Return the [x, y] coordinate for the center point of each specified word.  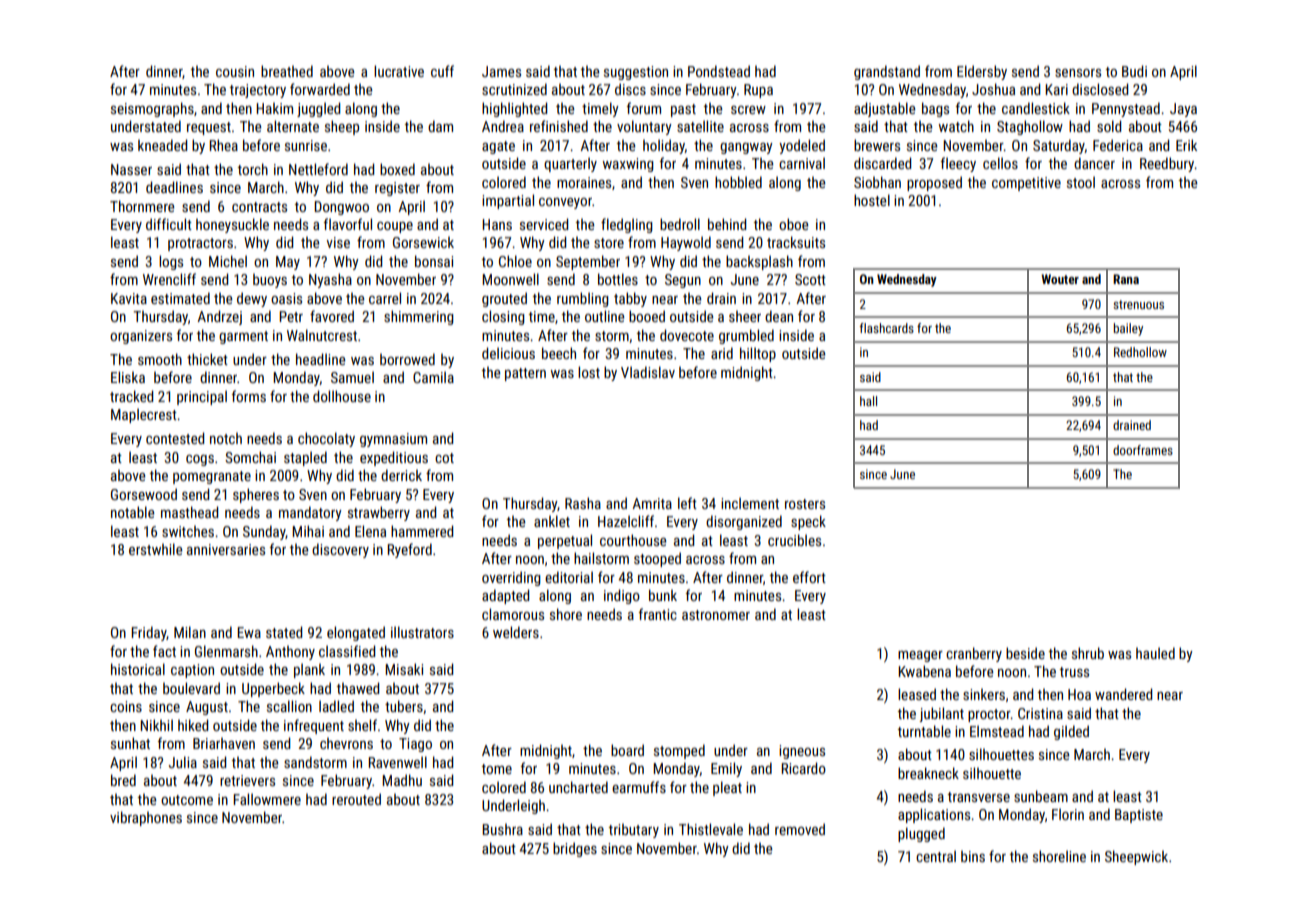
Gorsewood [144, 494]
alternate [293, 126]
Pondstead [719, 71]
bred [123, 780]
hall [868, 401]
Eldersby [982, 72]
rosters [805, 504]
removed [800, 829]
